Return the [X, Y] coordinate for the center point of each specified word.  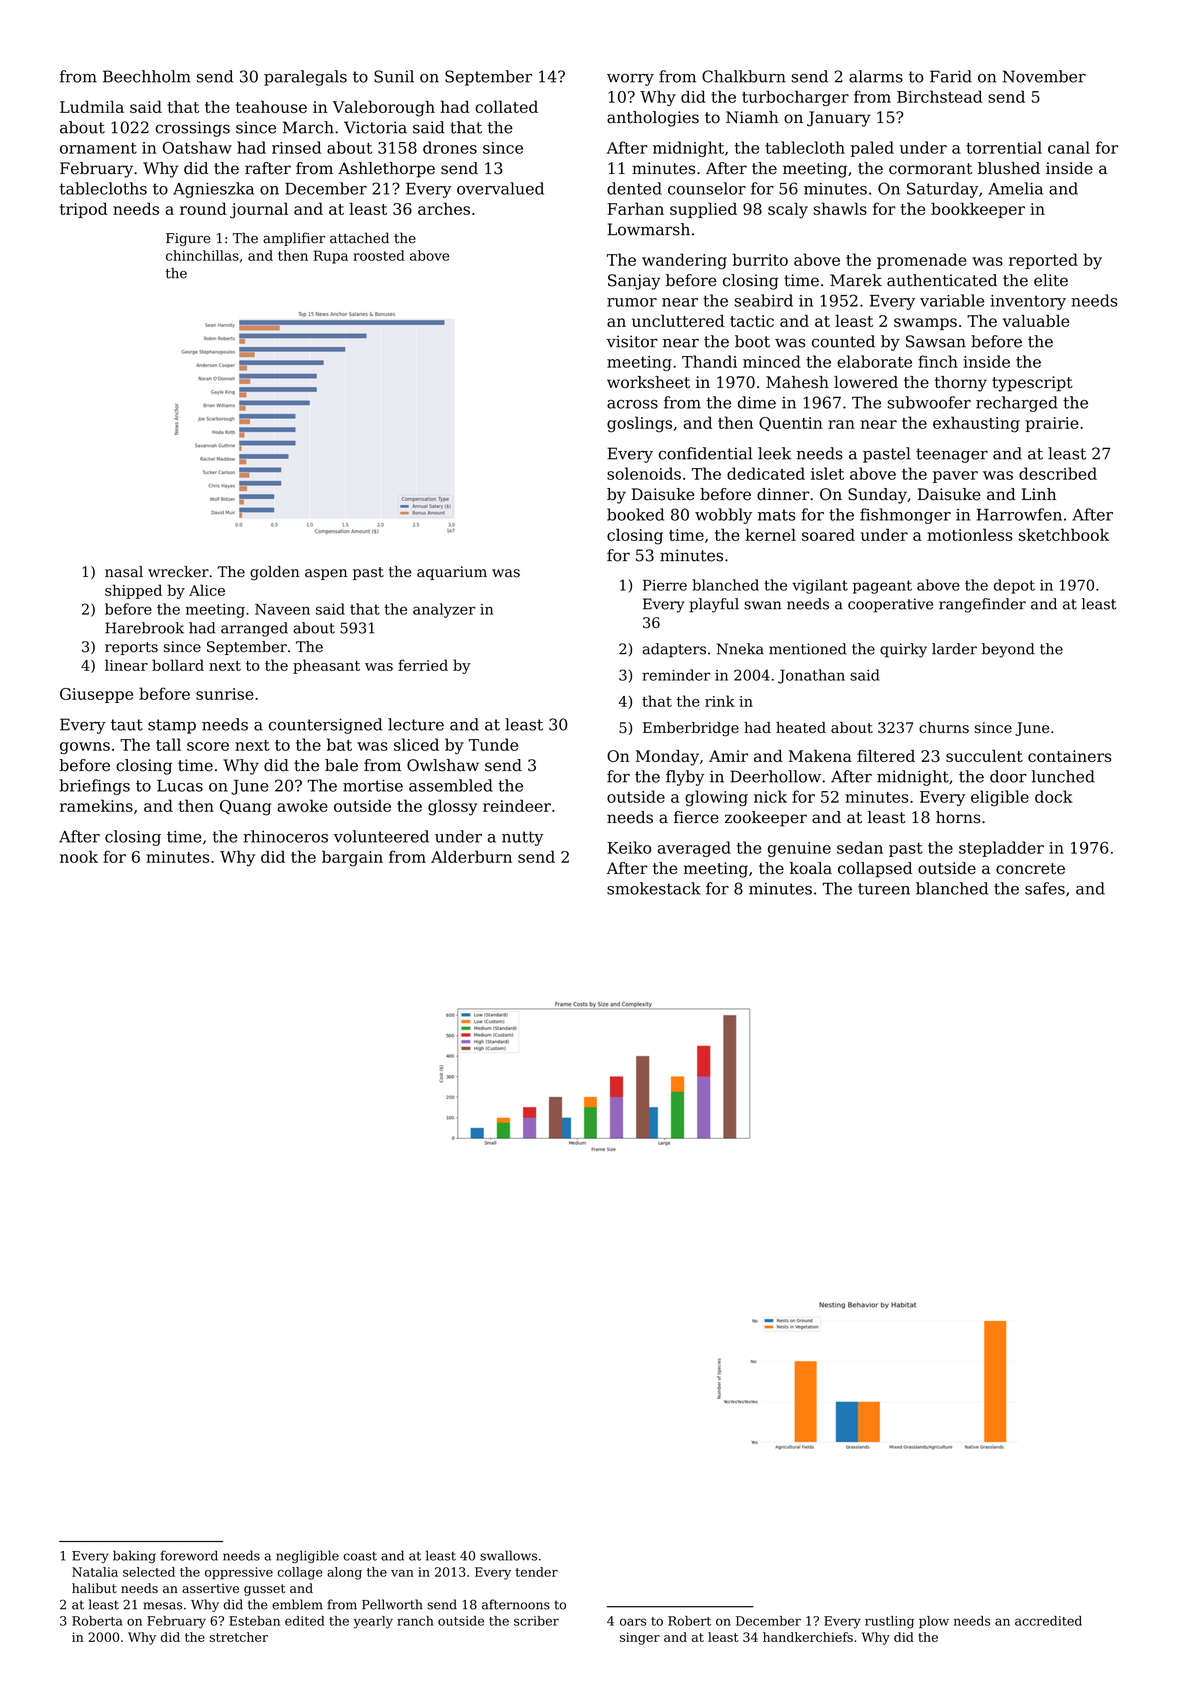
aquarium [452, 573]
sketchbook [1064, 534]
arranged [254, 629]
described [1058, 473]
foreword [189, 1555]
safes [1045, 888]
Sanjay [634, 282]
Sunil [394, 76]
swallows [508, 1555]
